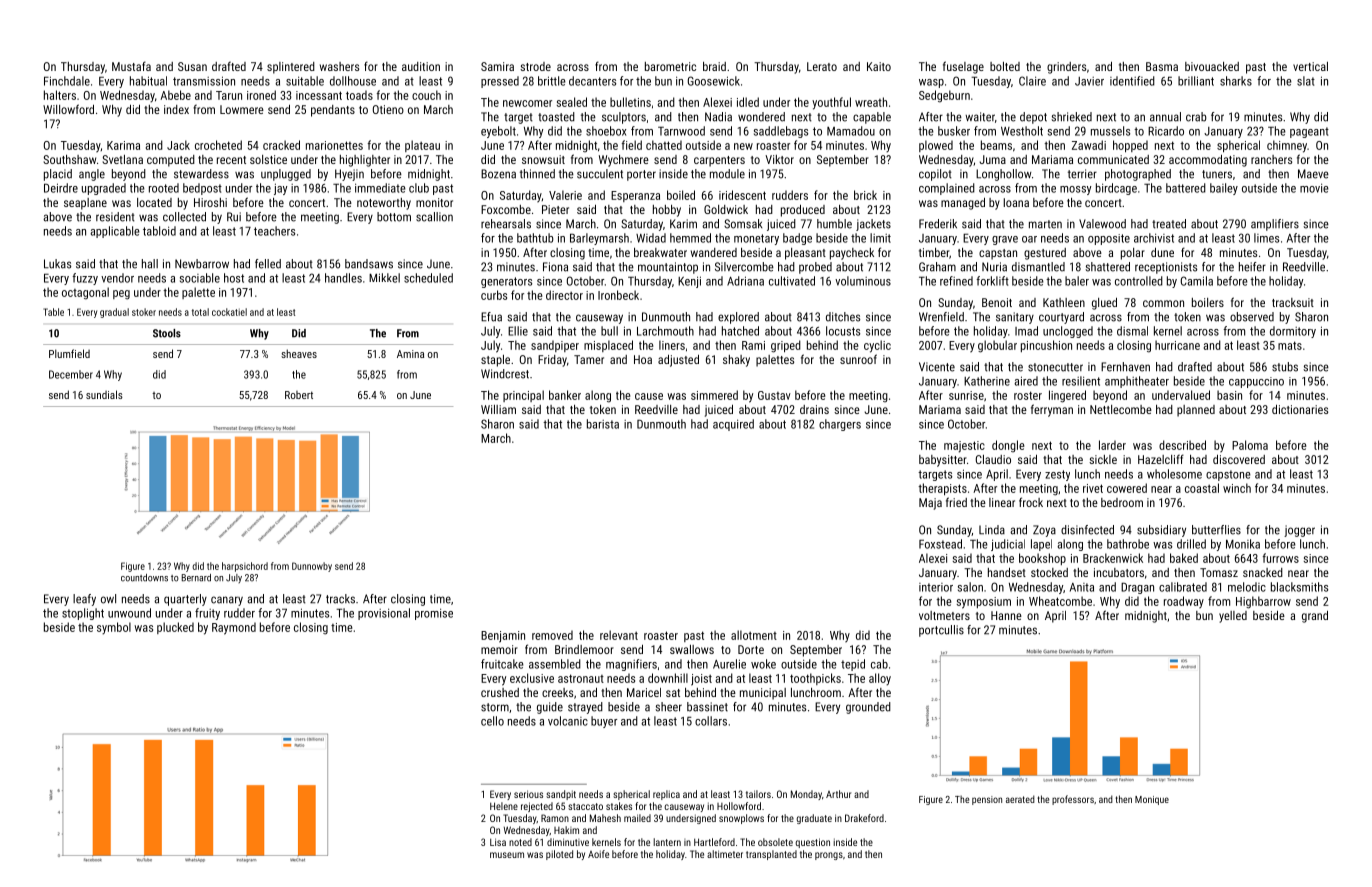 This image has height=887, width=1372. What do you see at coordinates (942, 489) in the image?
I see `therapists` at bounding box center [942, 489].
